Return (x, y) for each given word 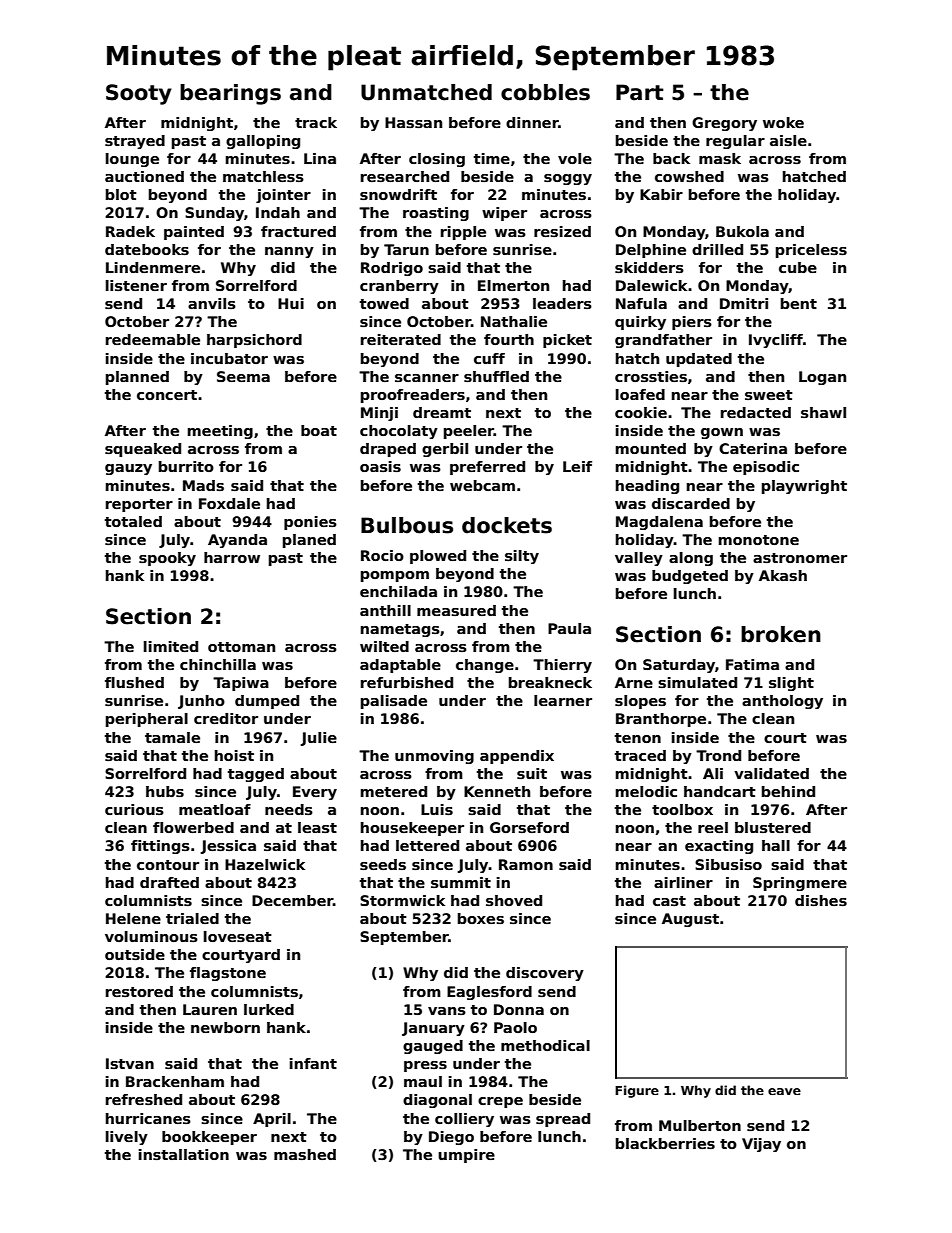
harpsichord (254, 341)
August (690, 920)
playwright (804, 487)
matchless (263, 176)
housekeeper (412, 829)
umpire (466, 1156)
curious (134, 809)
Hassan (413, 122)
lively (127, 1138)
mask (720, 158)
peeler (469, 432)
